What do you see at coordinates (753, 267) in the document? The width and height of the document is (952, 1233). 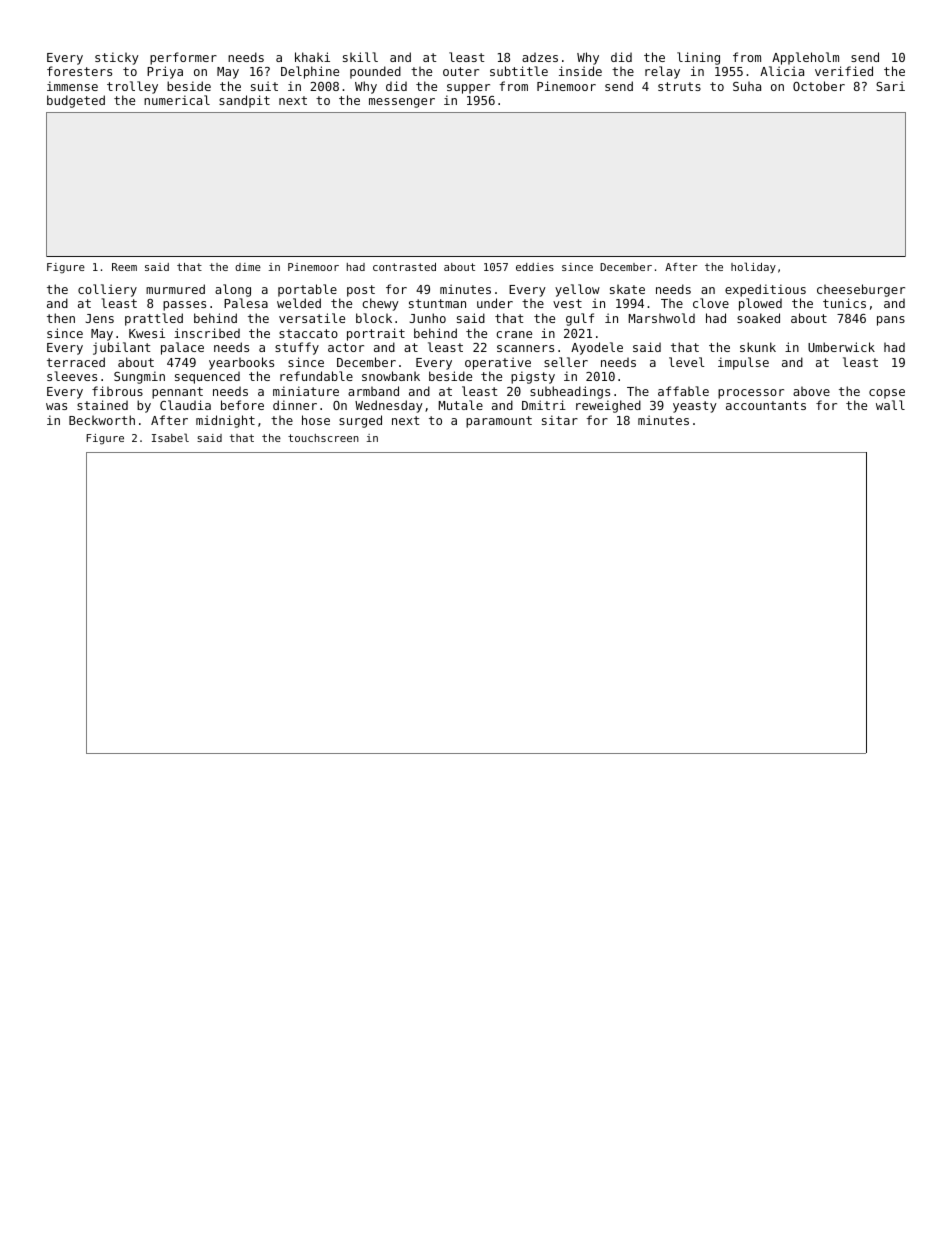 I see `holiday` at bounding box center [753, 267].
